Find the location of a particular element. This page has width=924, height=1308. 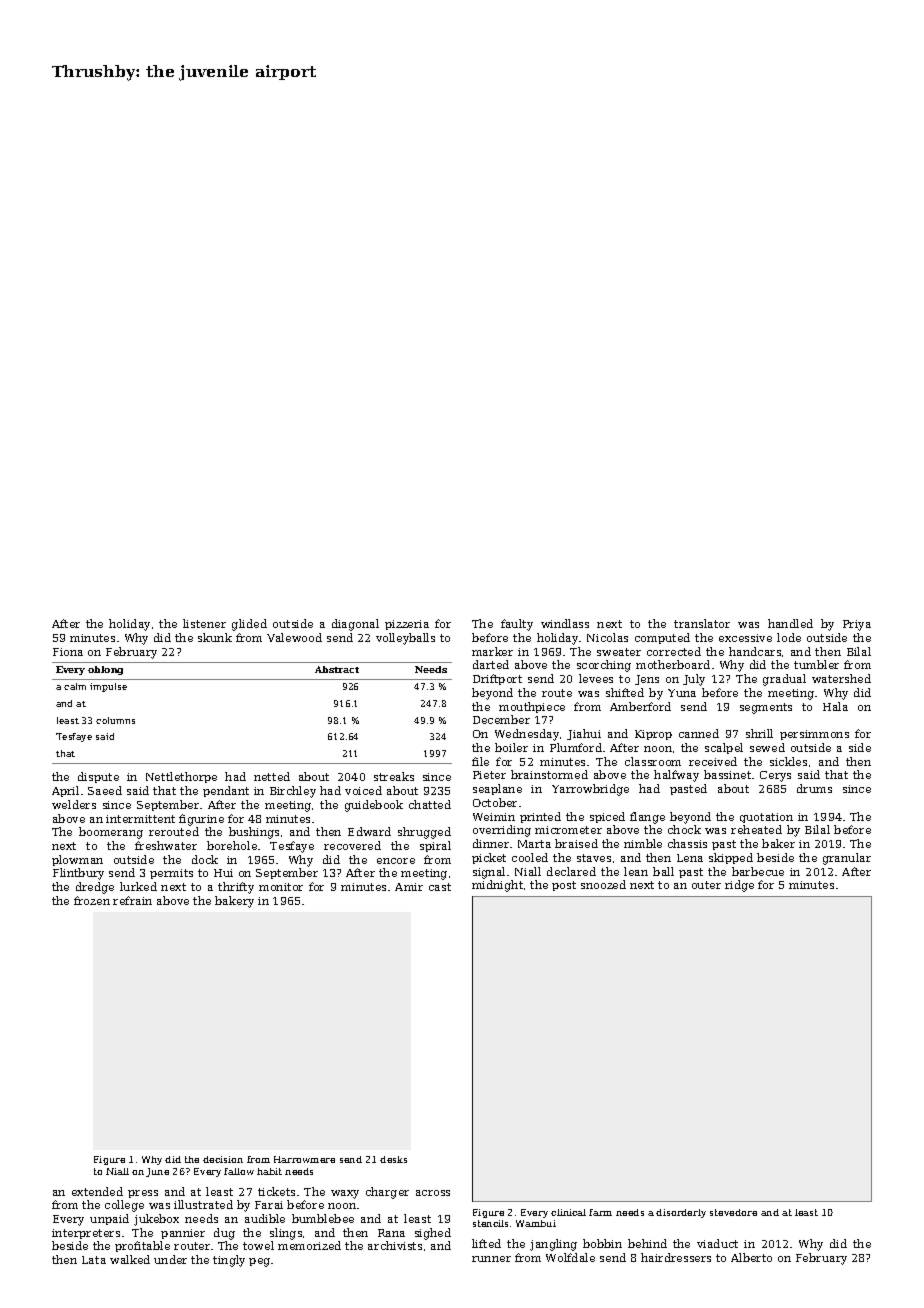

barbecue is located at coordinates (758, 871).
